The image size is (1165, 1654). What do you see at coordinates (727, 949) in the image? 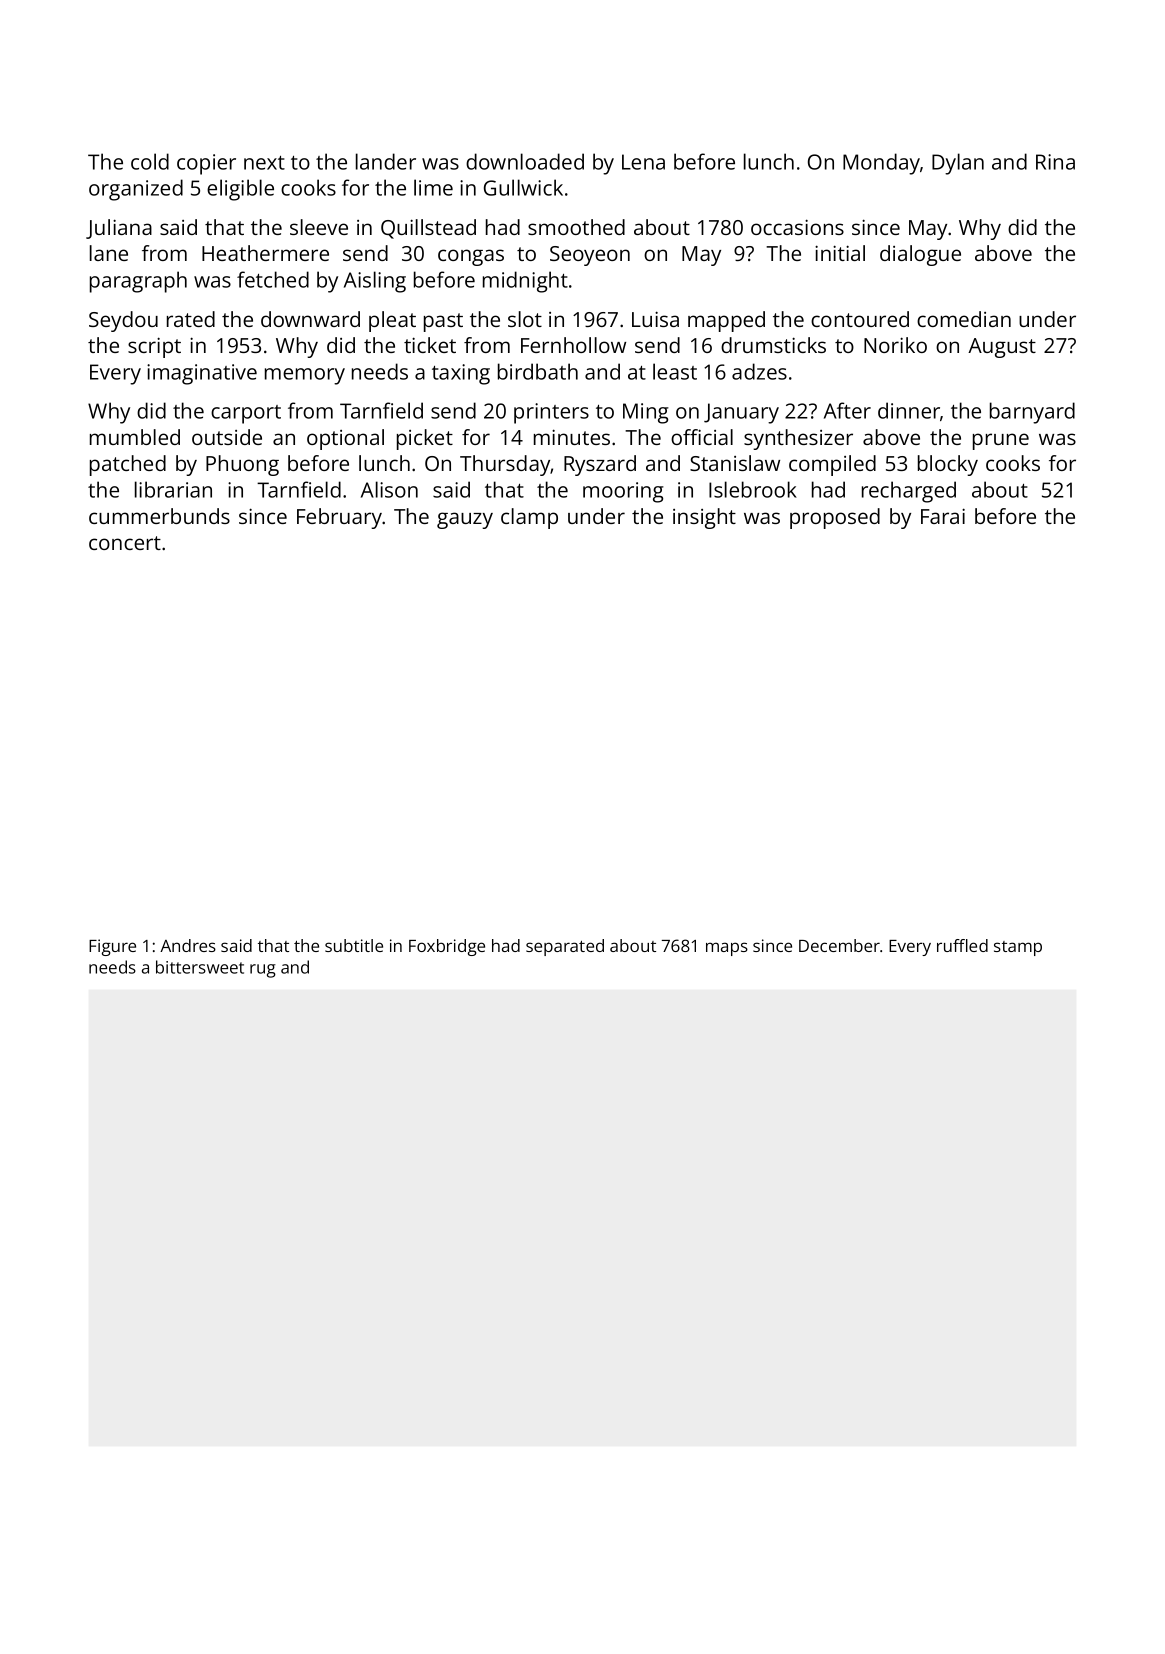
I see `maps` at bounding box center [727, 949].
